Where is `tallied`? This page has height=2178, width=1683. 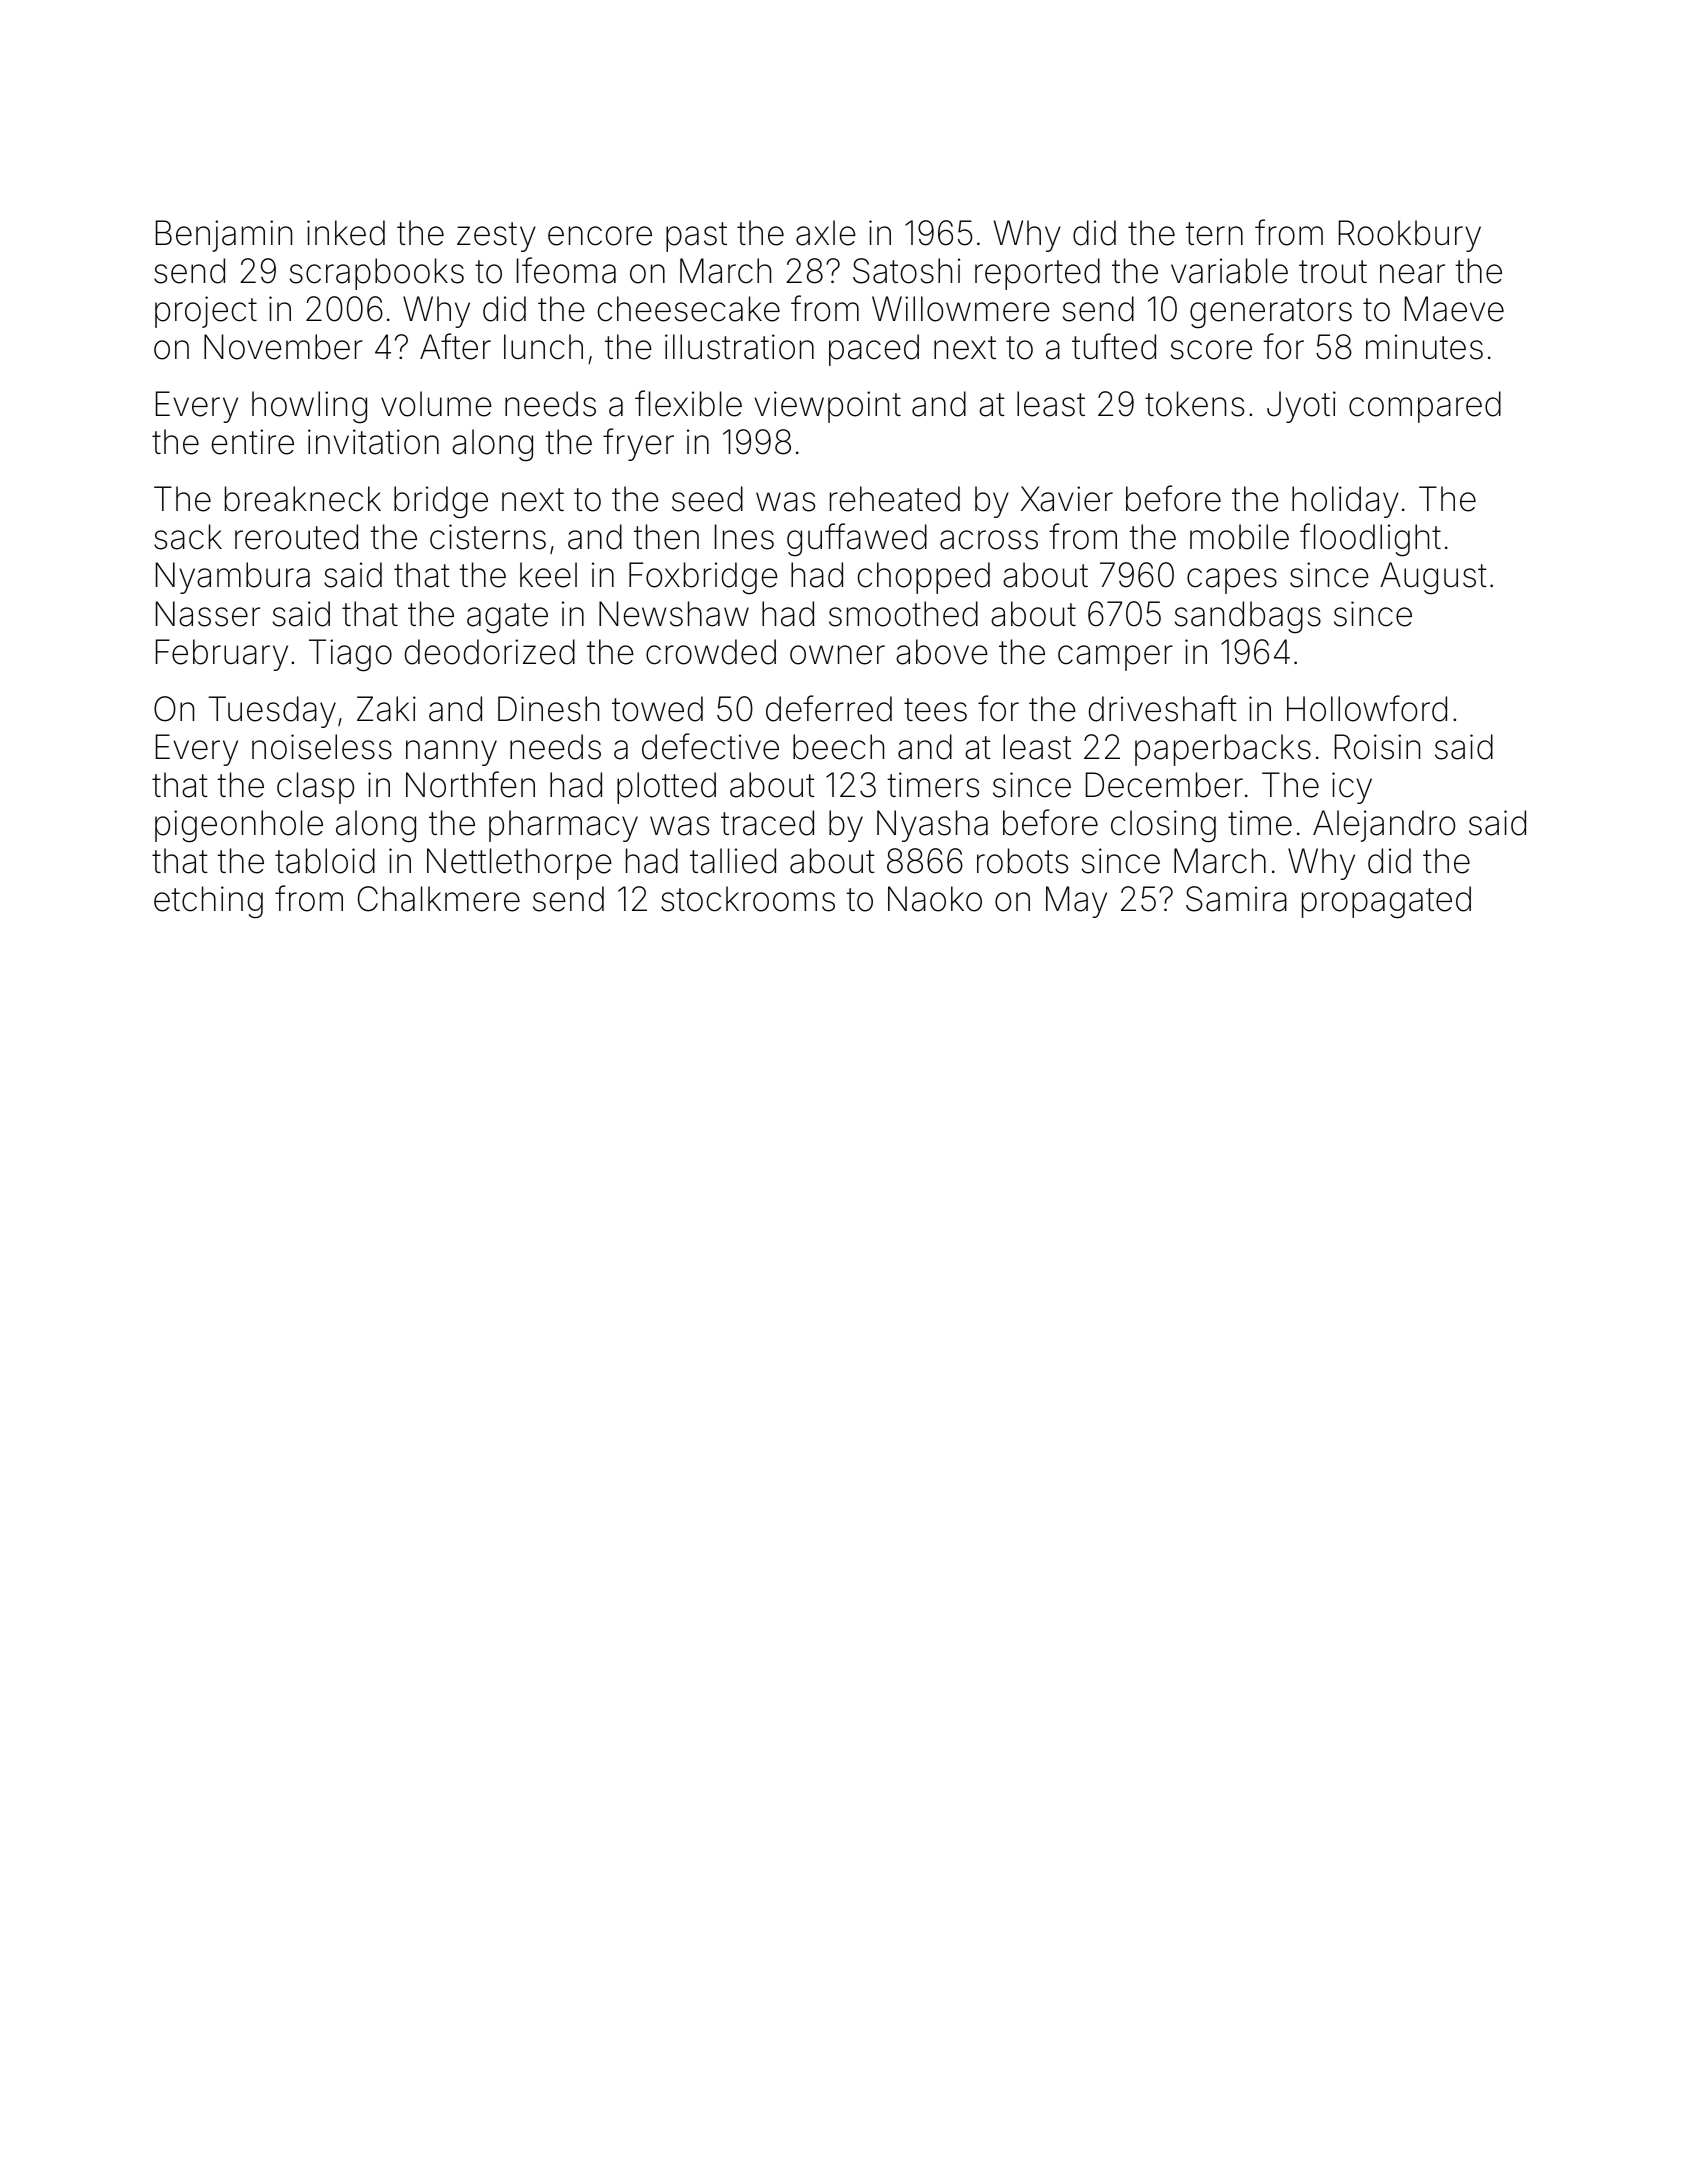 tallied is located at coordinates (733, 861).
